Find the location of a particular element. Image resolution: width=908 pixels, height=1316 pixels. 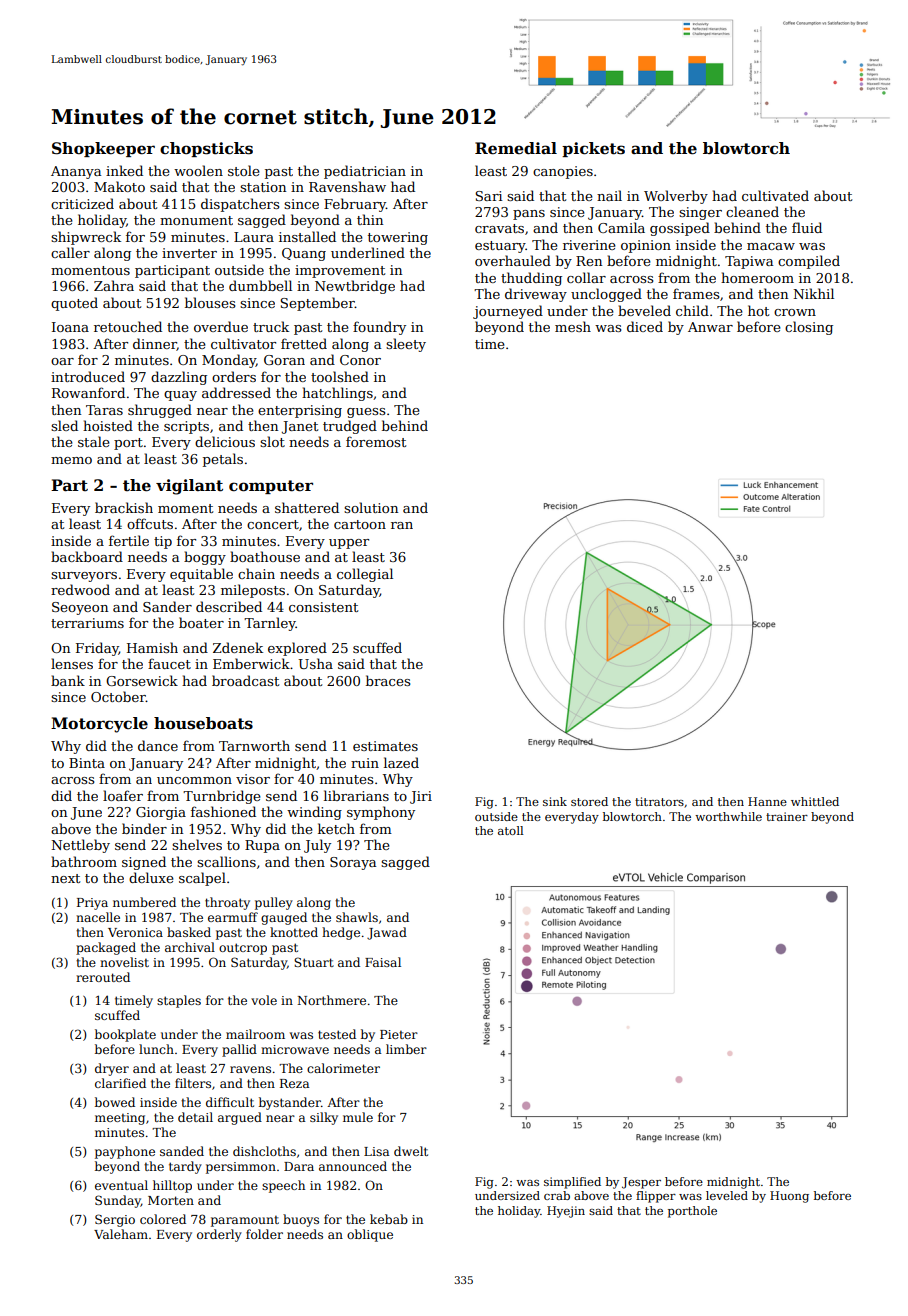

memo is located at coordinates (71, 460).
